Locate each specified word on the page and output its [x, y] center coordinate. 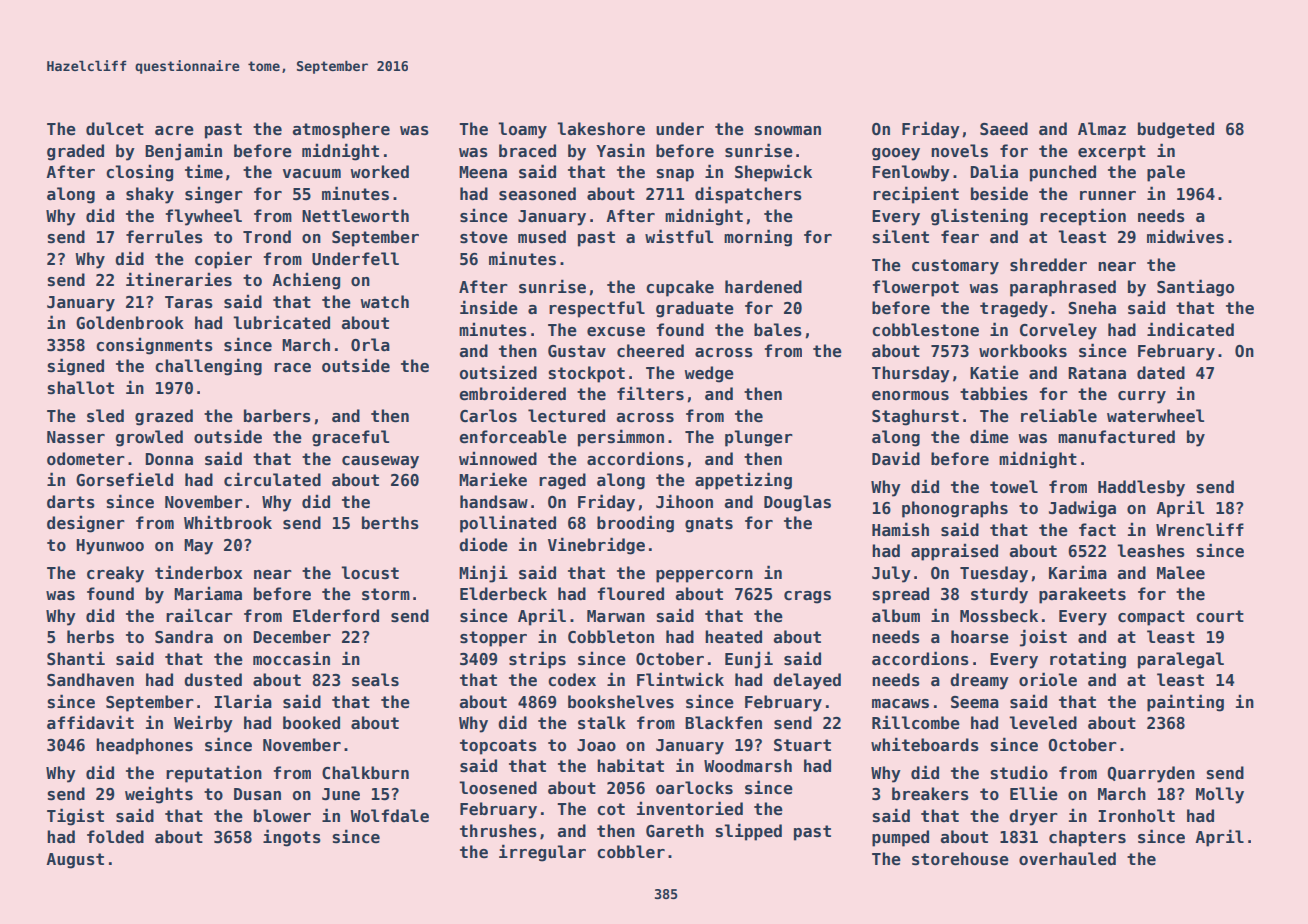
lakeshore [601, 129]
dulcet [115, 129]
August [75, 861]
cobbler [631, 852]
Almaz [1102, 128]
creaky [115, 574]
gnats [709, 525]
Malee [1181, 573]
